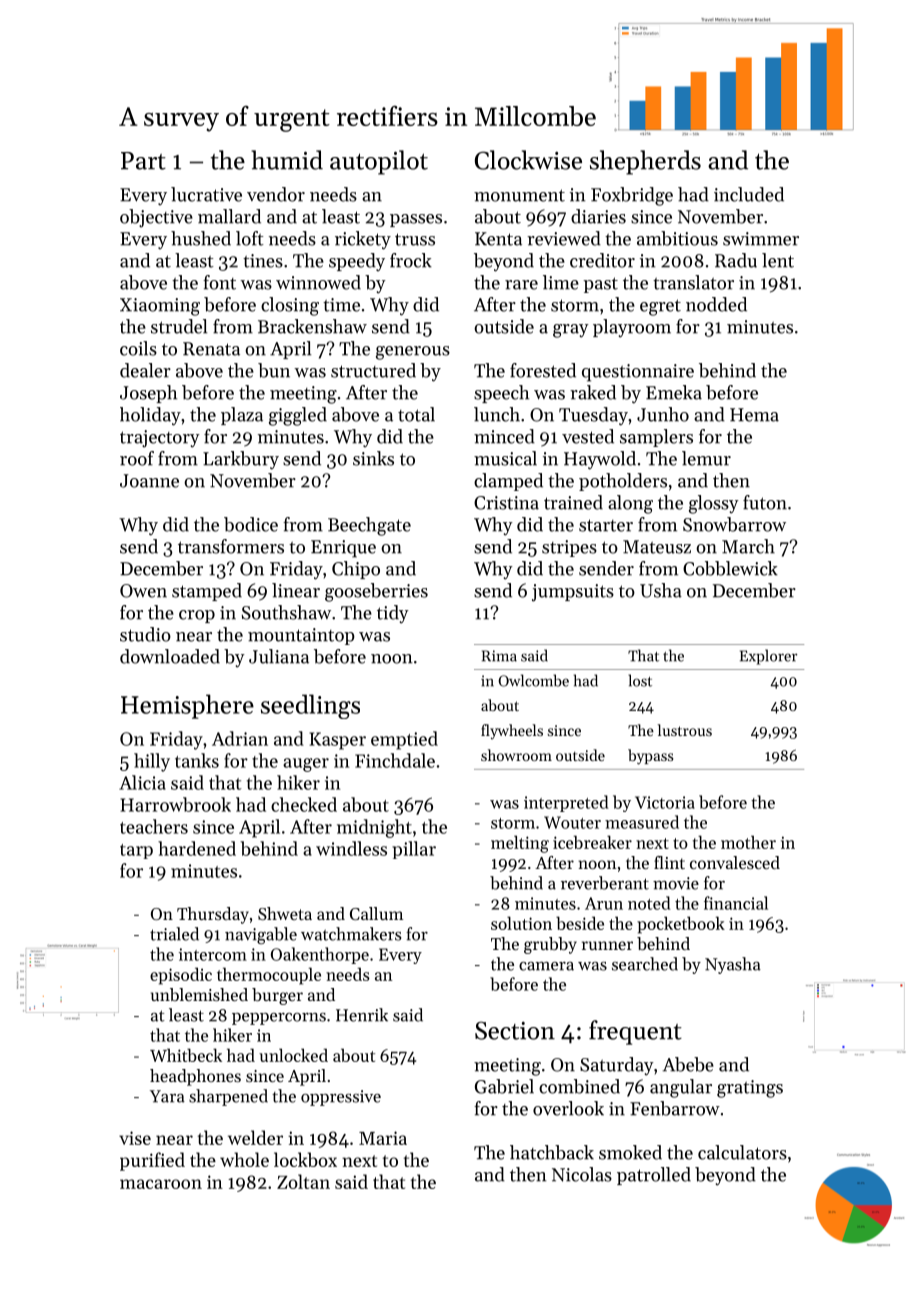  What do you see at coordinates (552, 1152) in the screenshot?
I see `hatchback` at bounding box center [552, 1152].
